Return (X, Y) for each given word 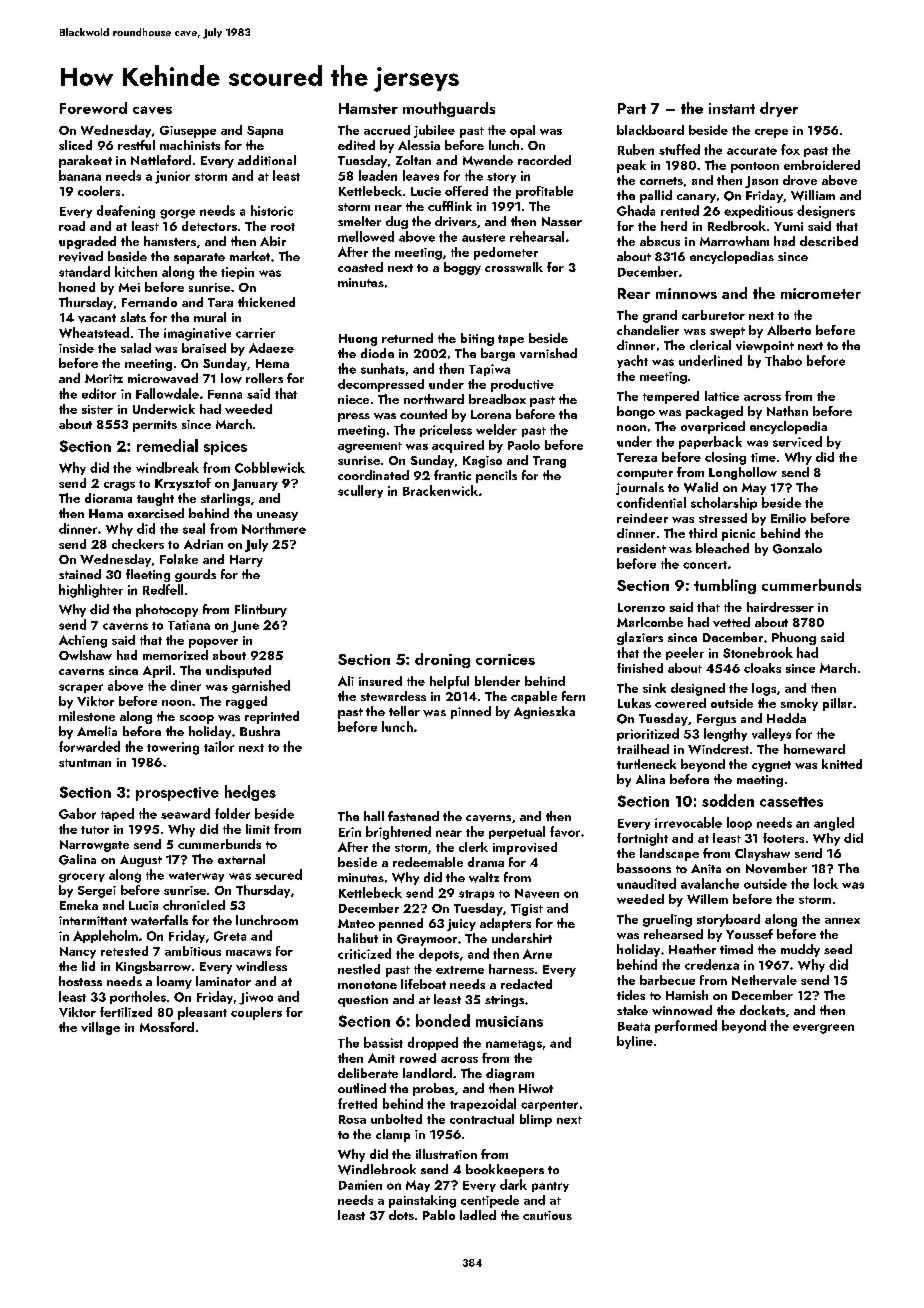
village (100, 1028)
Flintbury (261, 610)
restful (136, 145)
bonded (443, 1020)
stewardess (393, 696)
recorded (544, 160)
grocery (82, 878)
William (813, 195)
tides (631, 995)
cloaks (762, 668)
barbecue (667, 980)
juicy (461, 925)
